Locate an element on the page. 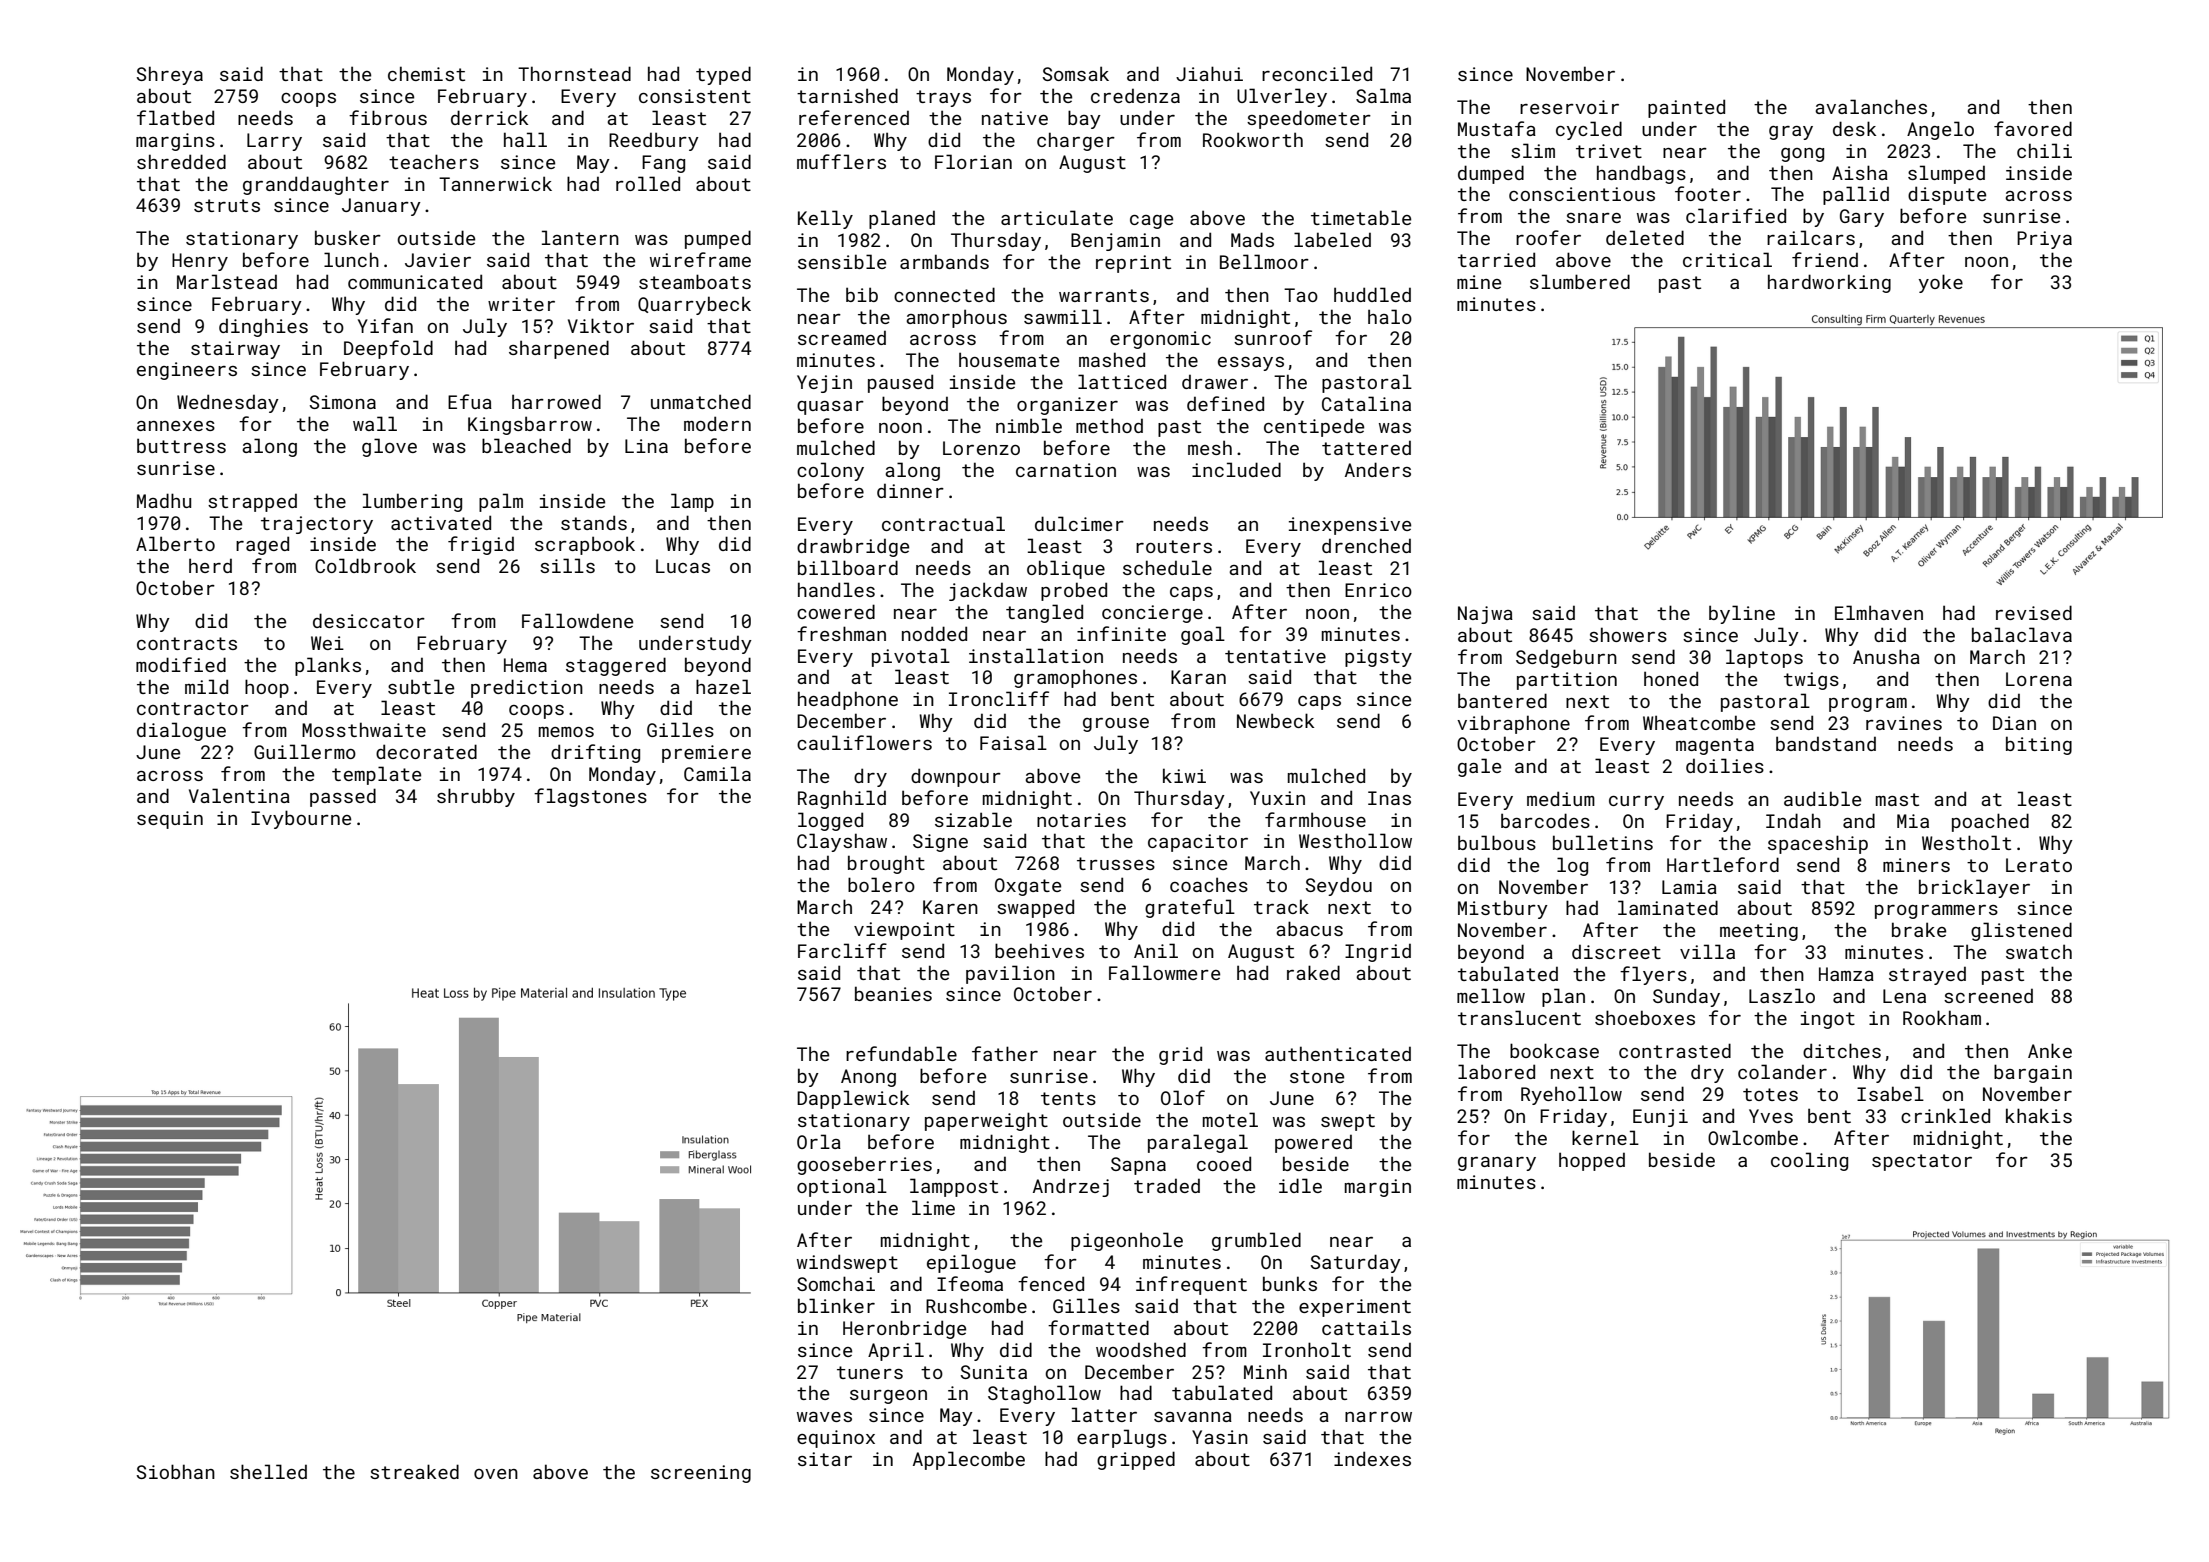 The width and height of the image is (2209, 1562). timetable is located at coordinates (1361, 217).
